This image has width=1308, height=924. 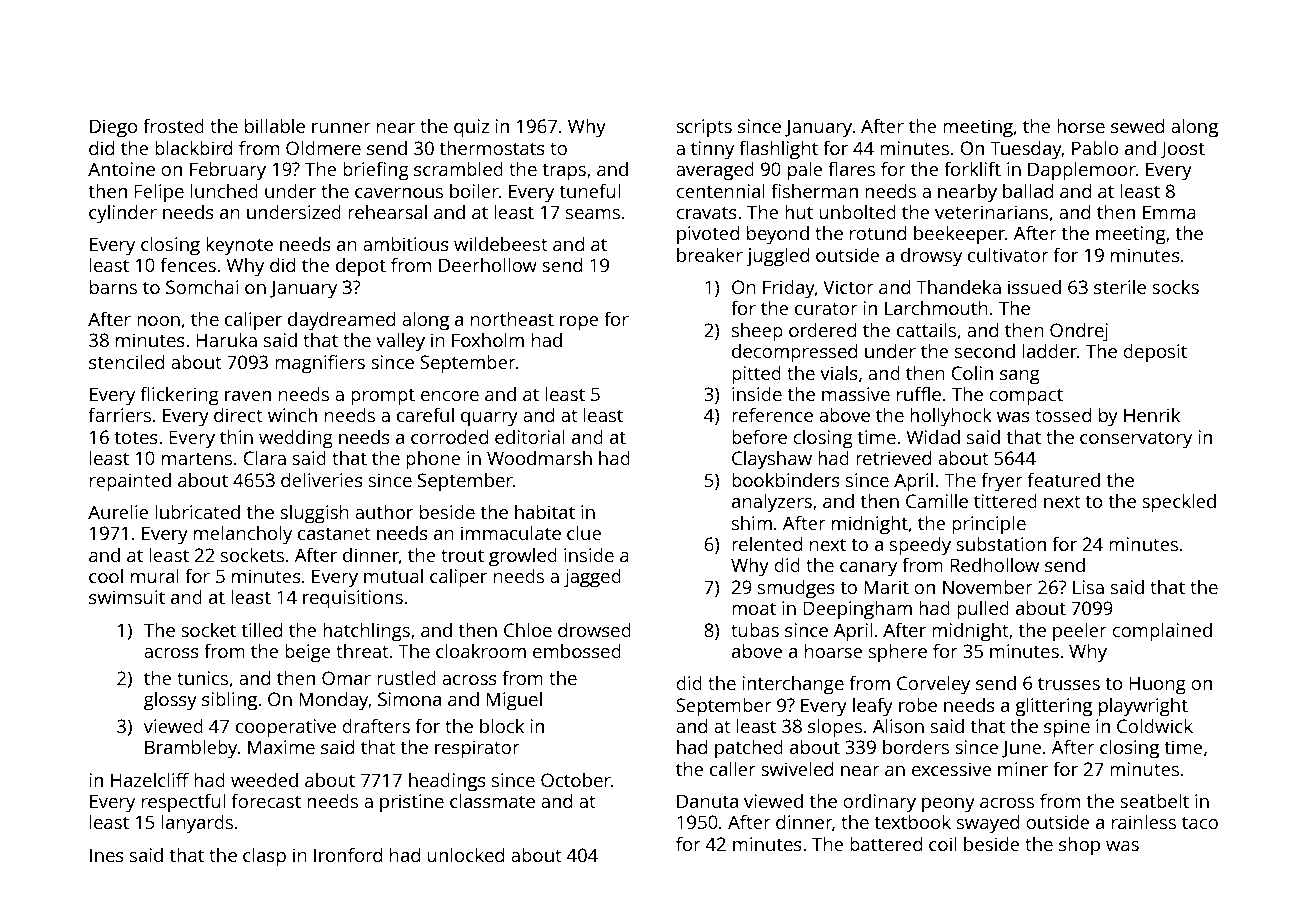 What do you see at coordinates (465, 854) in the image?
I see `unlocked` at bounding box center [465, 854].
